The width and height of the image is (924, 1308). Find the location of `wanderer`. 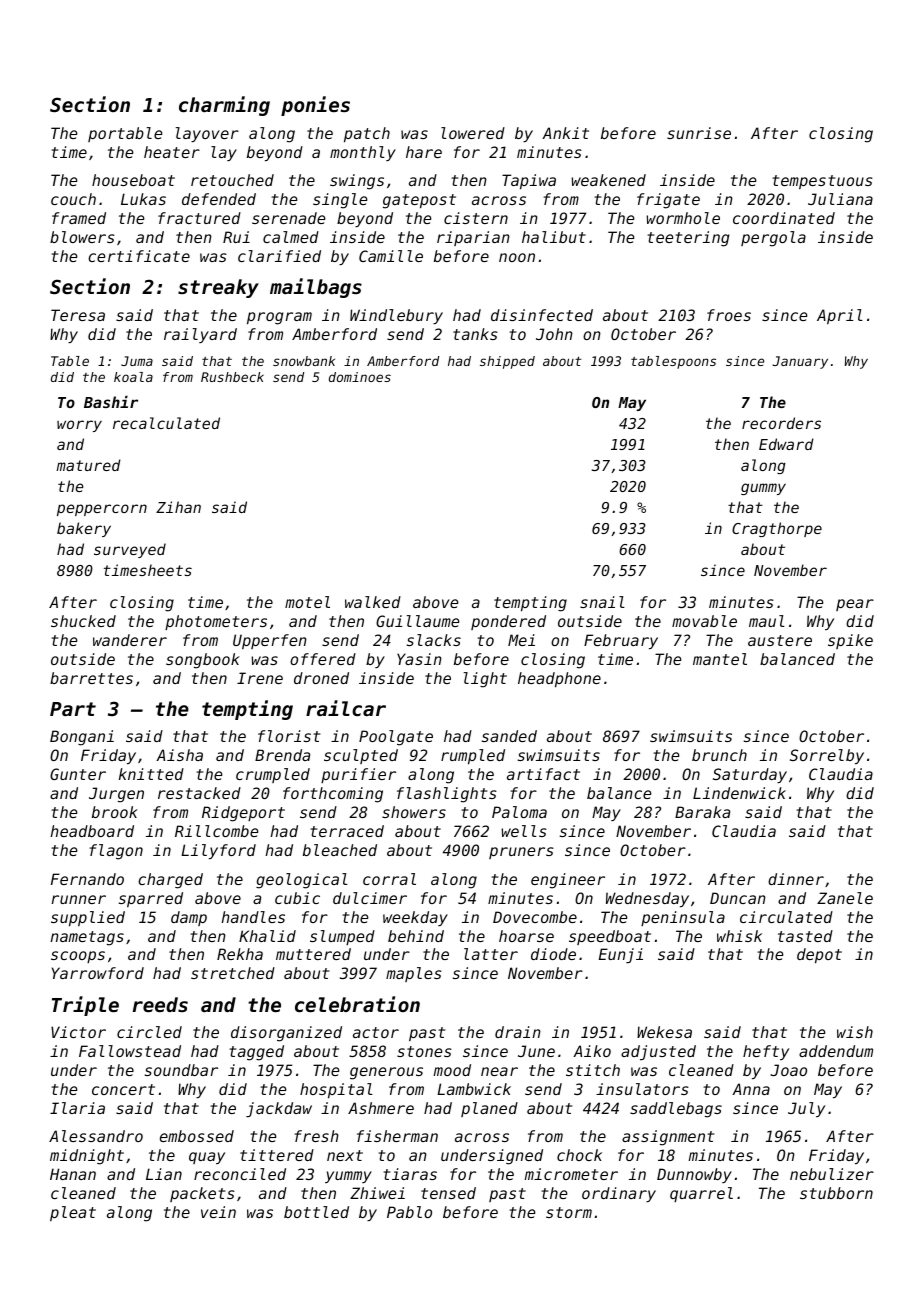

wanderer is located at coordinates (130, 640).
